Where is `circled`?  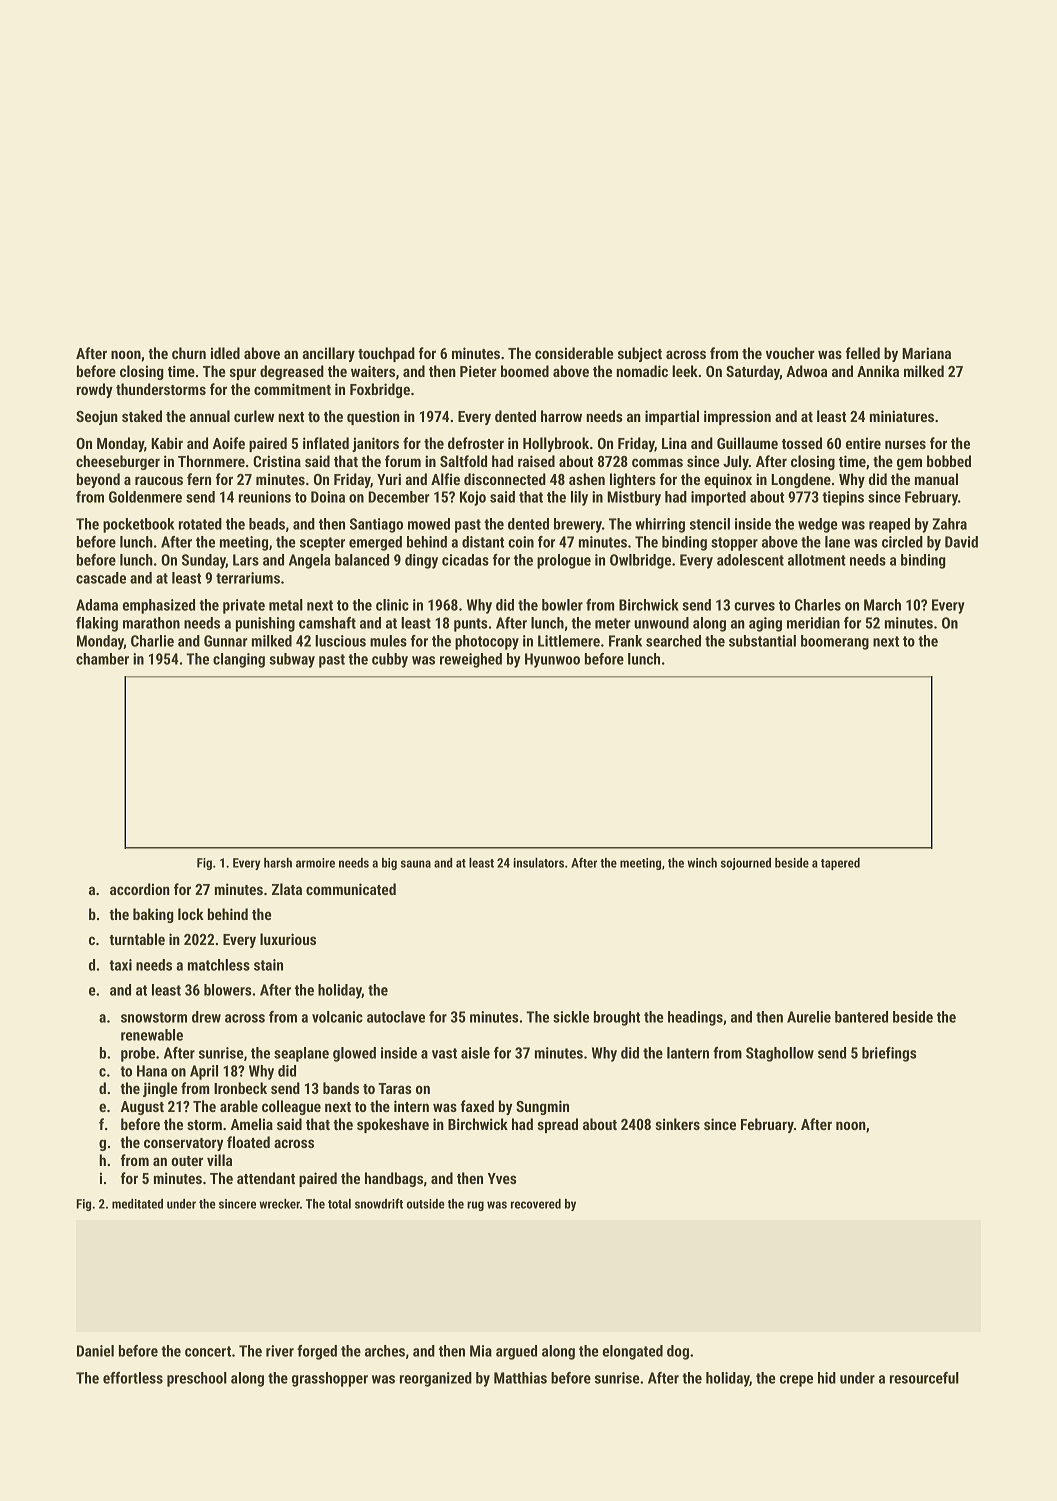 circled is located at coordinates (902, 542).
